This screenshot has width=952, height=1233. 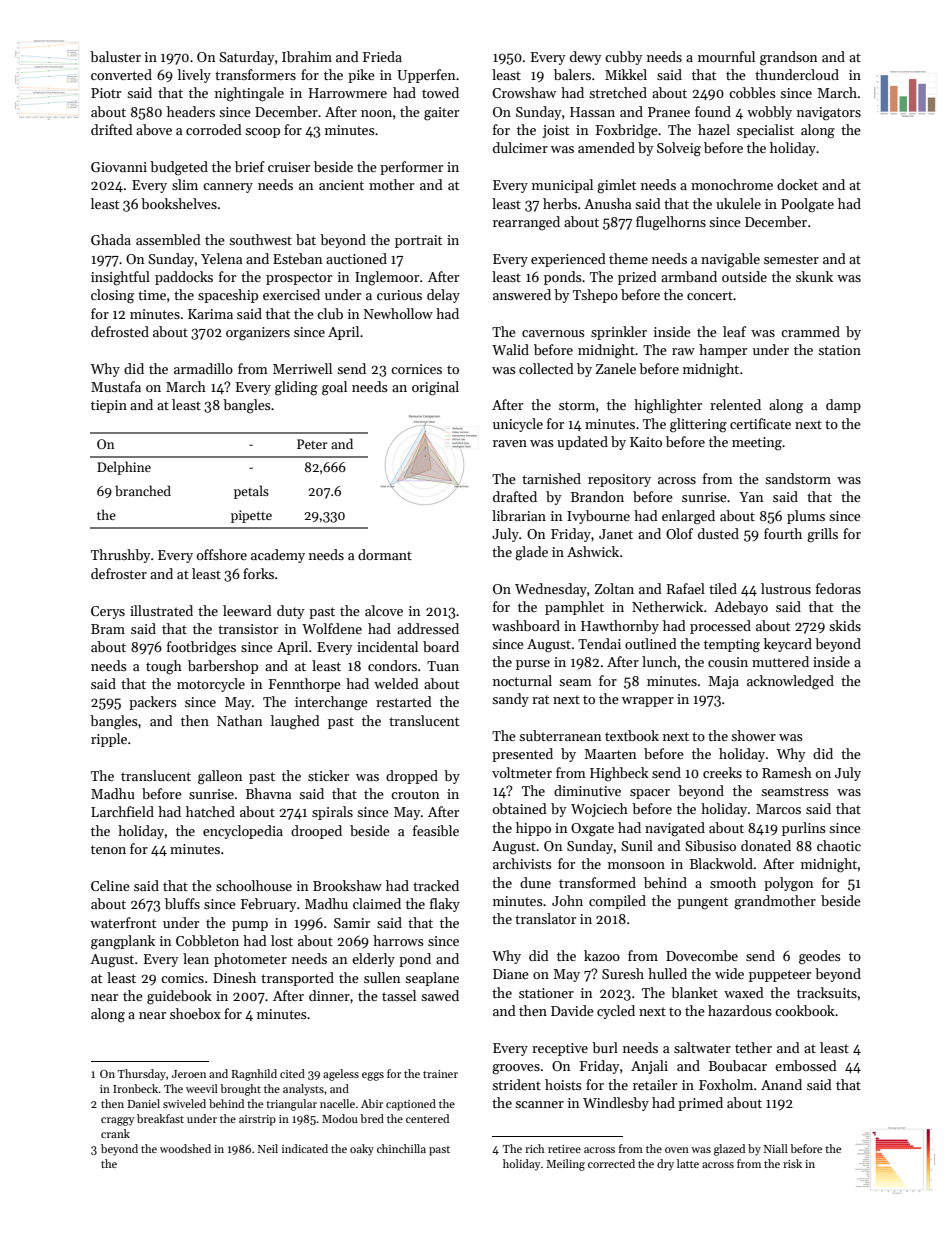 What do you see at coordinates (565, 1165) in the screenshot?
I see `Meiling` at bounding box center [565, 1165].
